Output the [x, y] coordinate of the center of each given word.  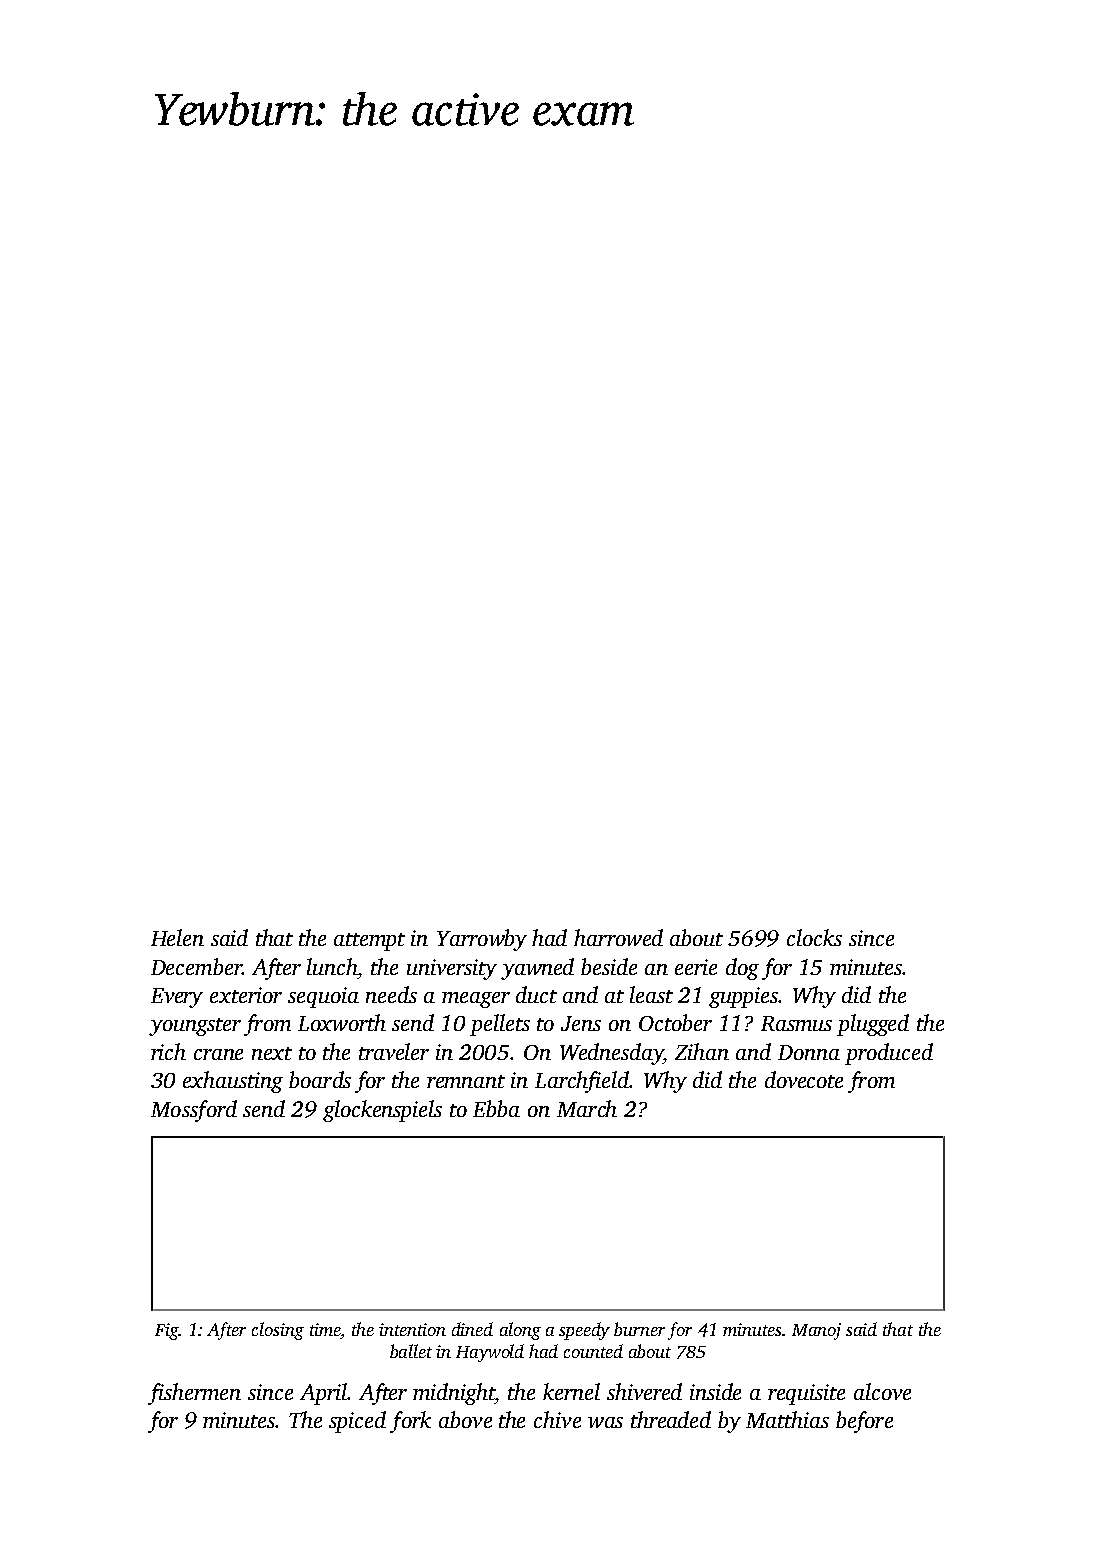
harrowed [618, 937]
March [587, 1108]
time [325, 1329]
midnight [454, 1394]
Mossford [194, 1111]
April [323, 1394]
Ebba [496, 1108]
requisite [806, 1394]
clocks [814, 937]
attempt [369, 942]
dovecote [804, 1079]
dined [472, 1329]
